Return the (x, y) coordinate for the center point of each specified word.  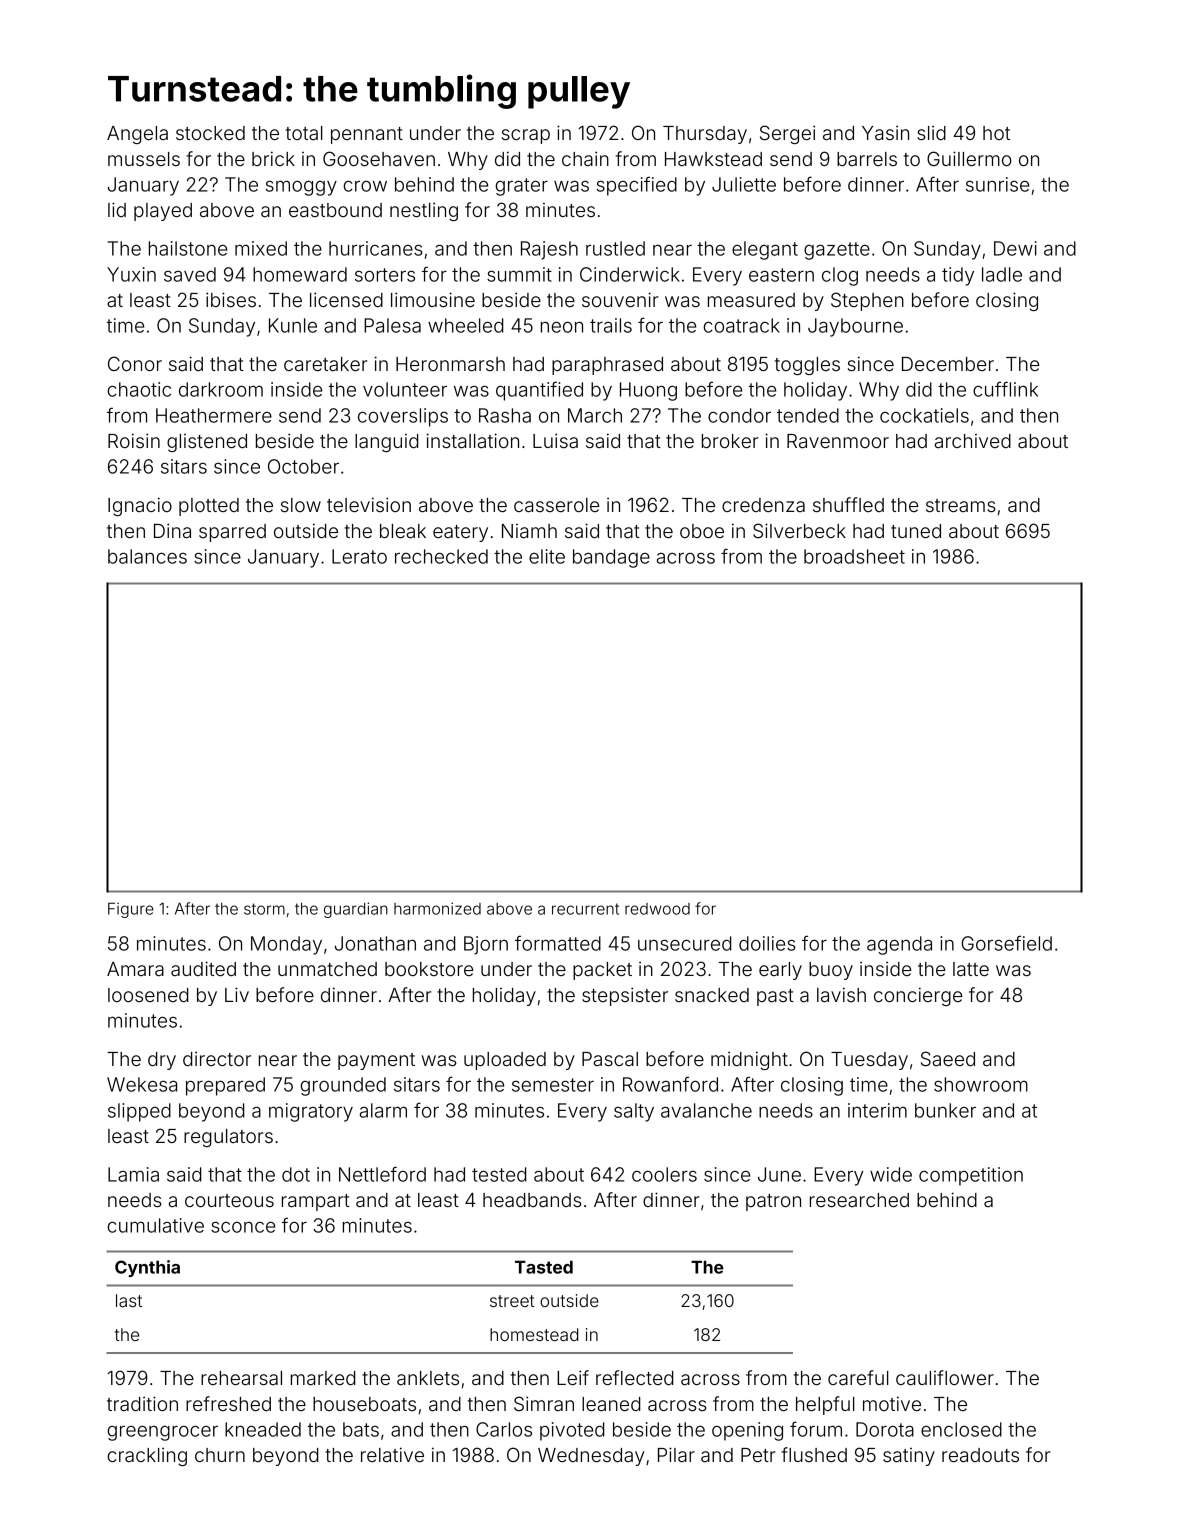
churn (220, 1455)
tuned (916, 531)
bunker (945, 1110)
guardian (356, 910)
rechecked (441, 556)
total (304, 133)
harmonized (437, 908)
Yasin (885, 133)
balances (147, 556)
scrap (526, 136)
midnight (749, 1060)
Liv (237, 994)
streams (961, 505)
